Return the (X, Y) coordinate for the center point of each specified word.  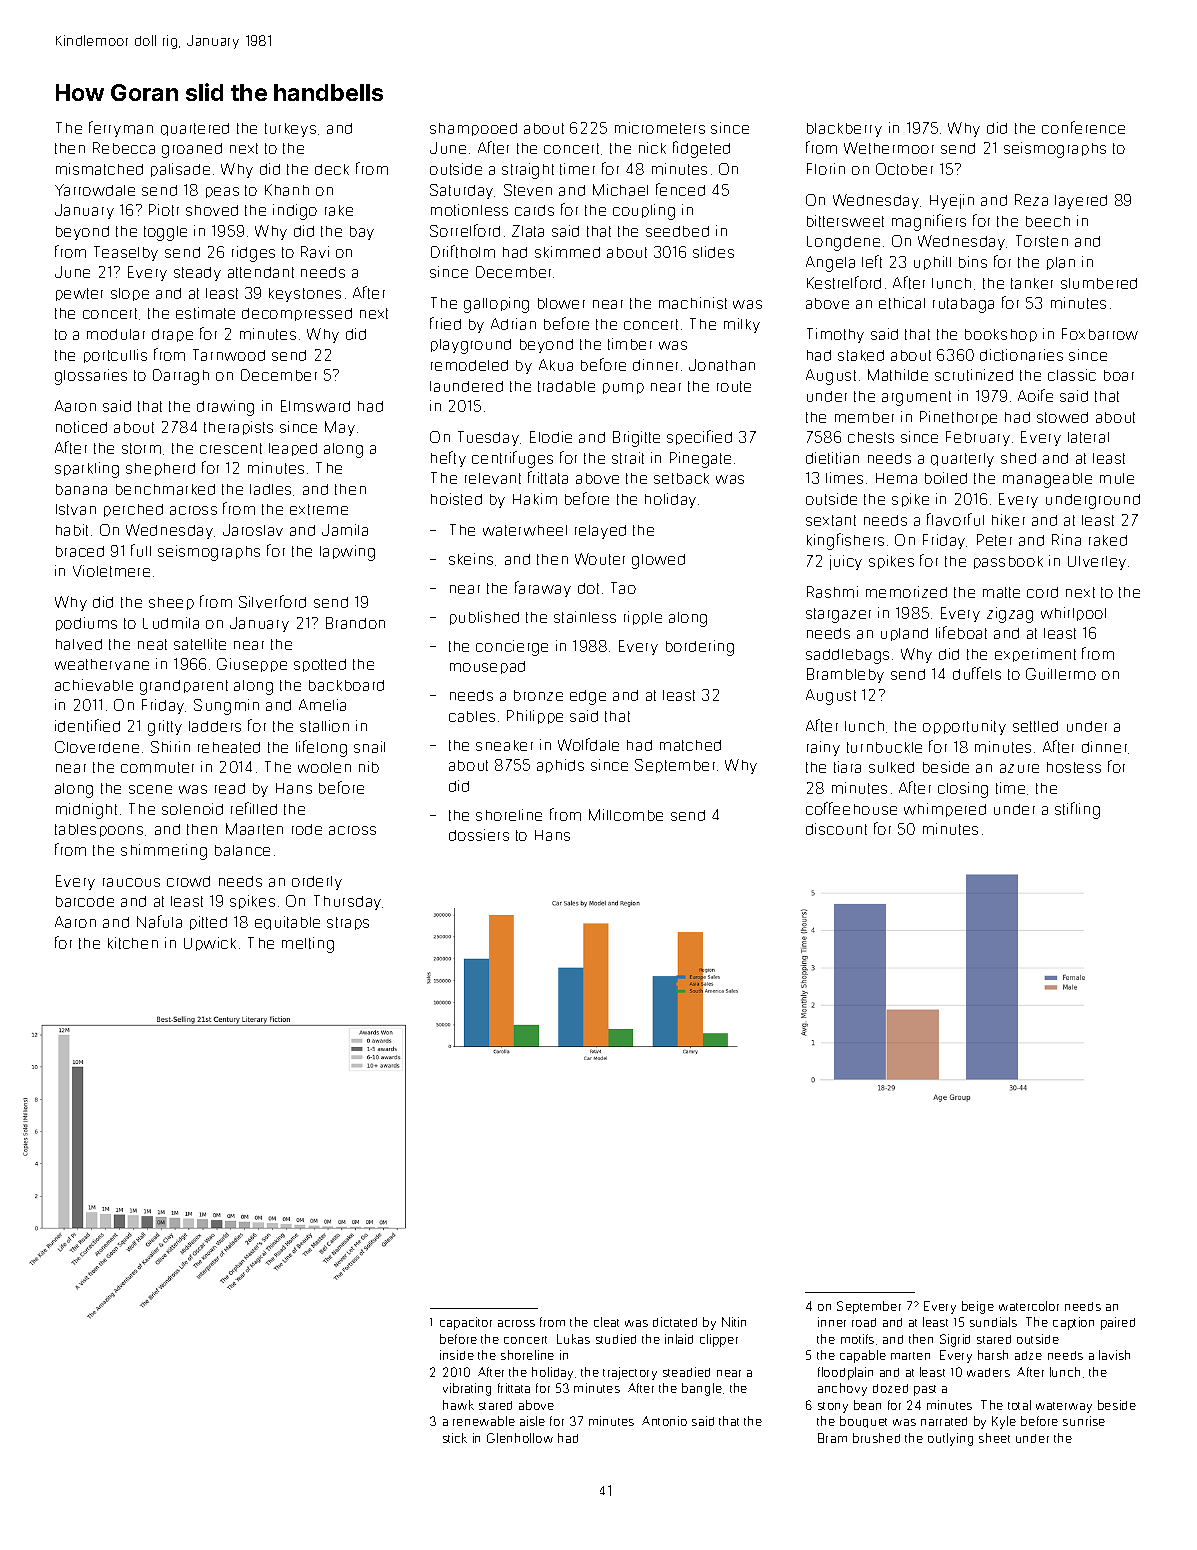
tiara (847, 767)
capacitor (466, 1323)
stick (455, 1438)
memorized (906, 592)
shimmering (164, 852)
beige (978, 1307)
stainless (585, 617)
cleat (606, 1322)
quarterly (962, 460)
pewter (79, 294)
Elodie (551, 437)
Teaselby (126, 253)
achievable (94, 685)
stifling (1077, 810)
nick (652, 148)
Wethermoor (889, 148)
